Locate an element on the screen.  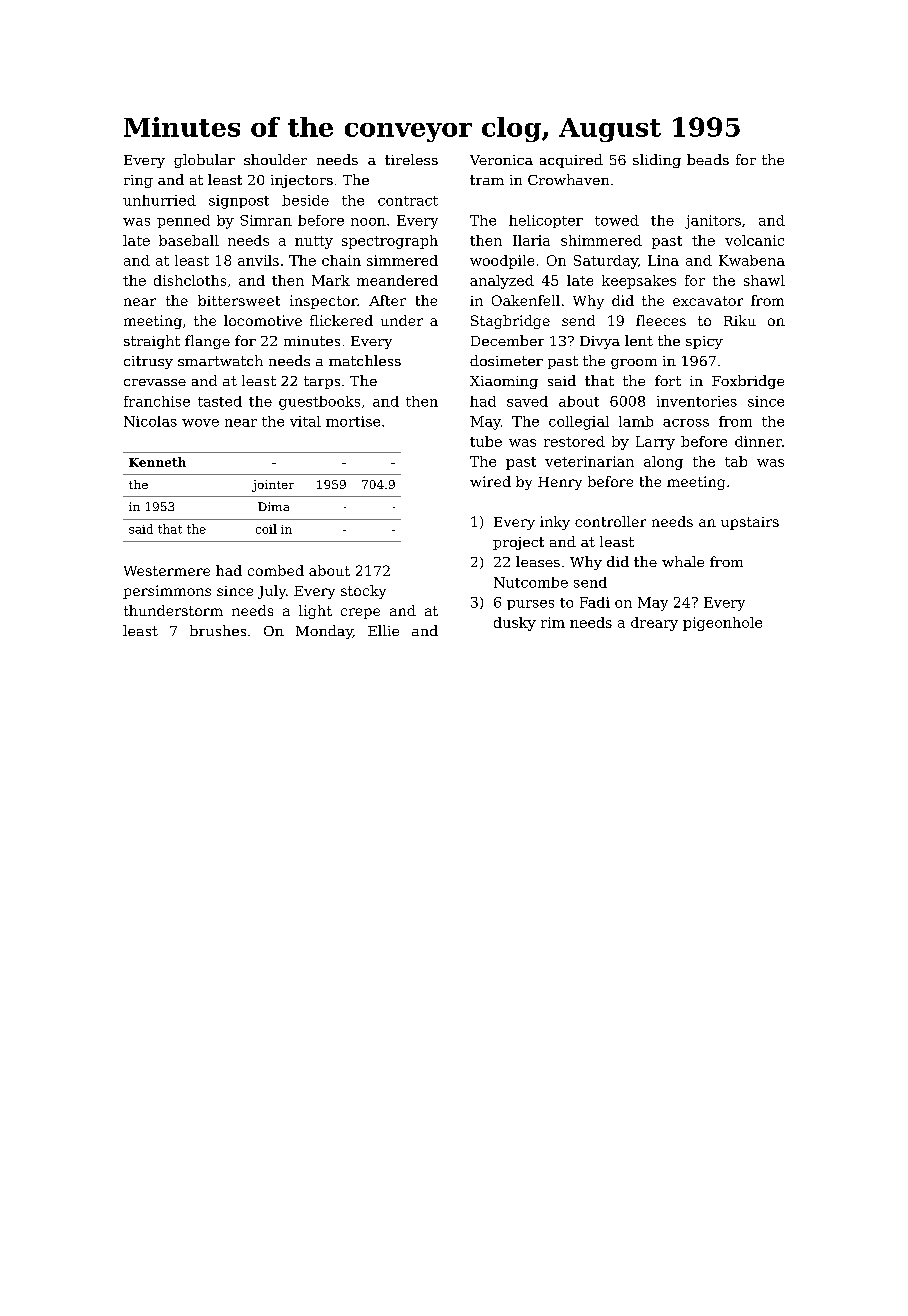
upstairs is located at coordinates (750, 523).
